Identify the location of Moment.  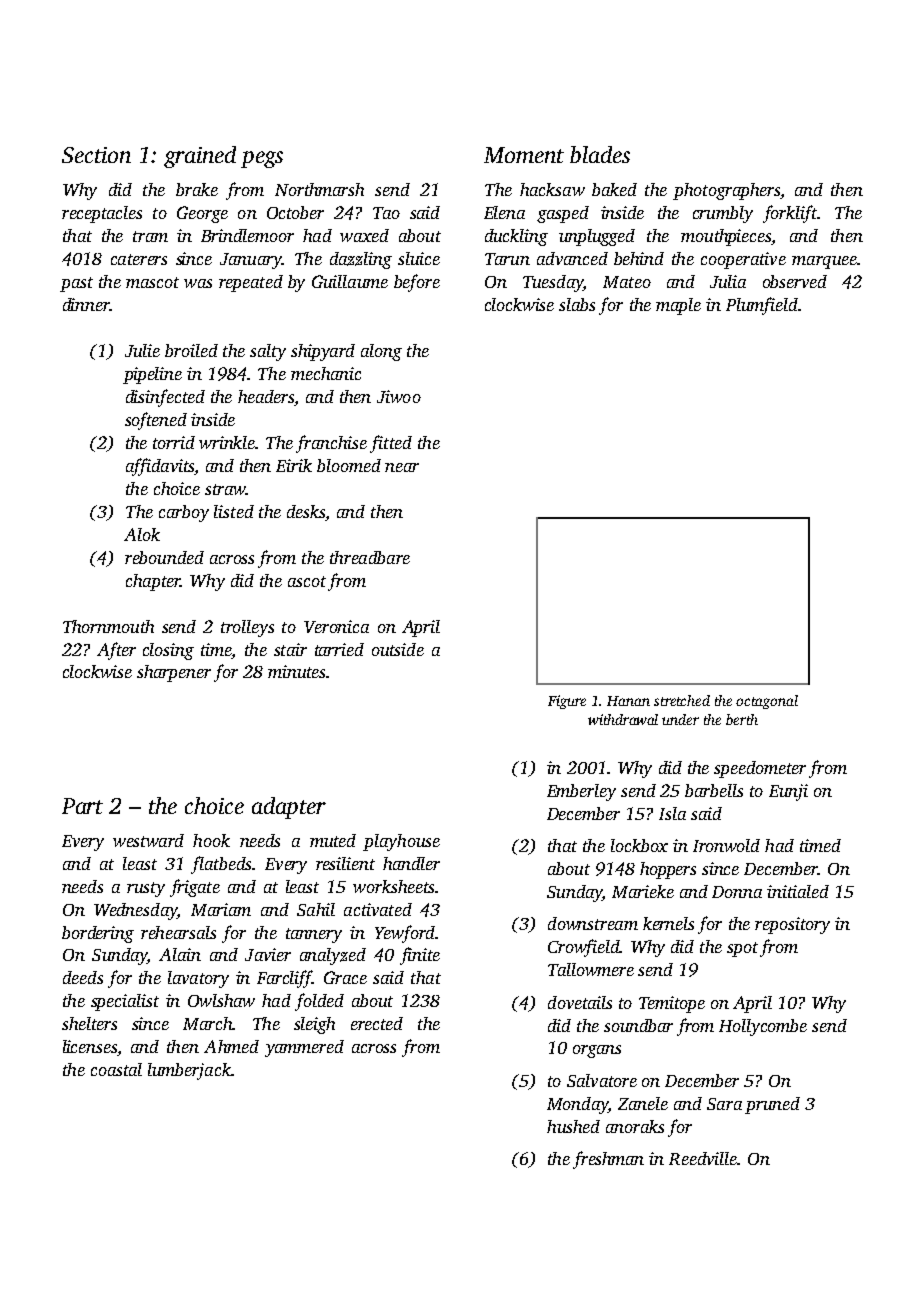
(524, 155).
